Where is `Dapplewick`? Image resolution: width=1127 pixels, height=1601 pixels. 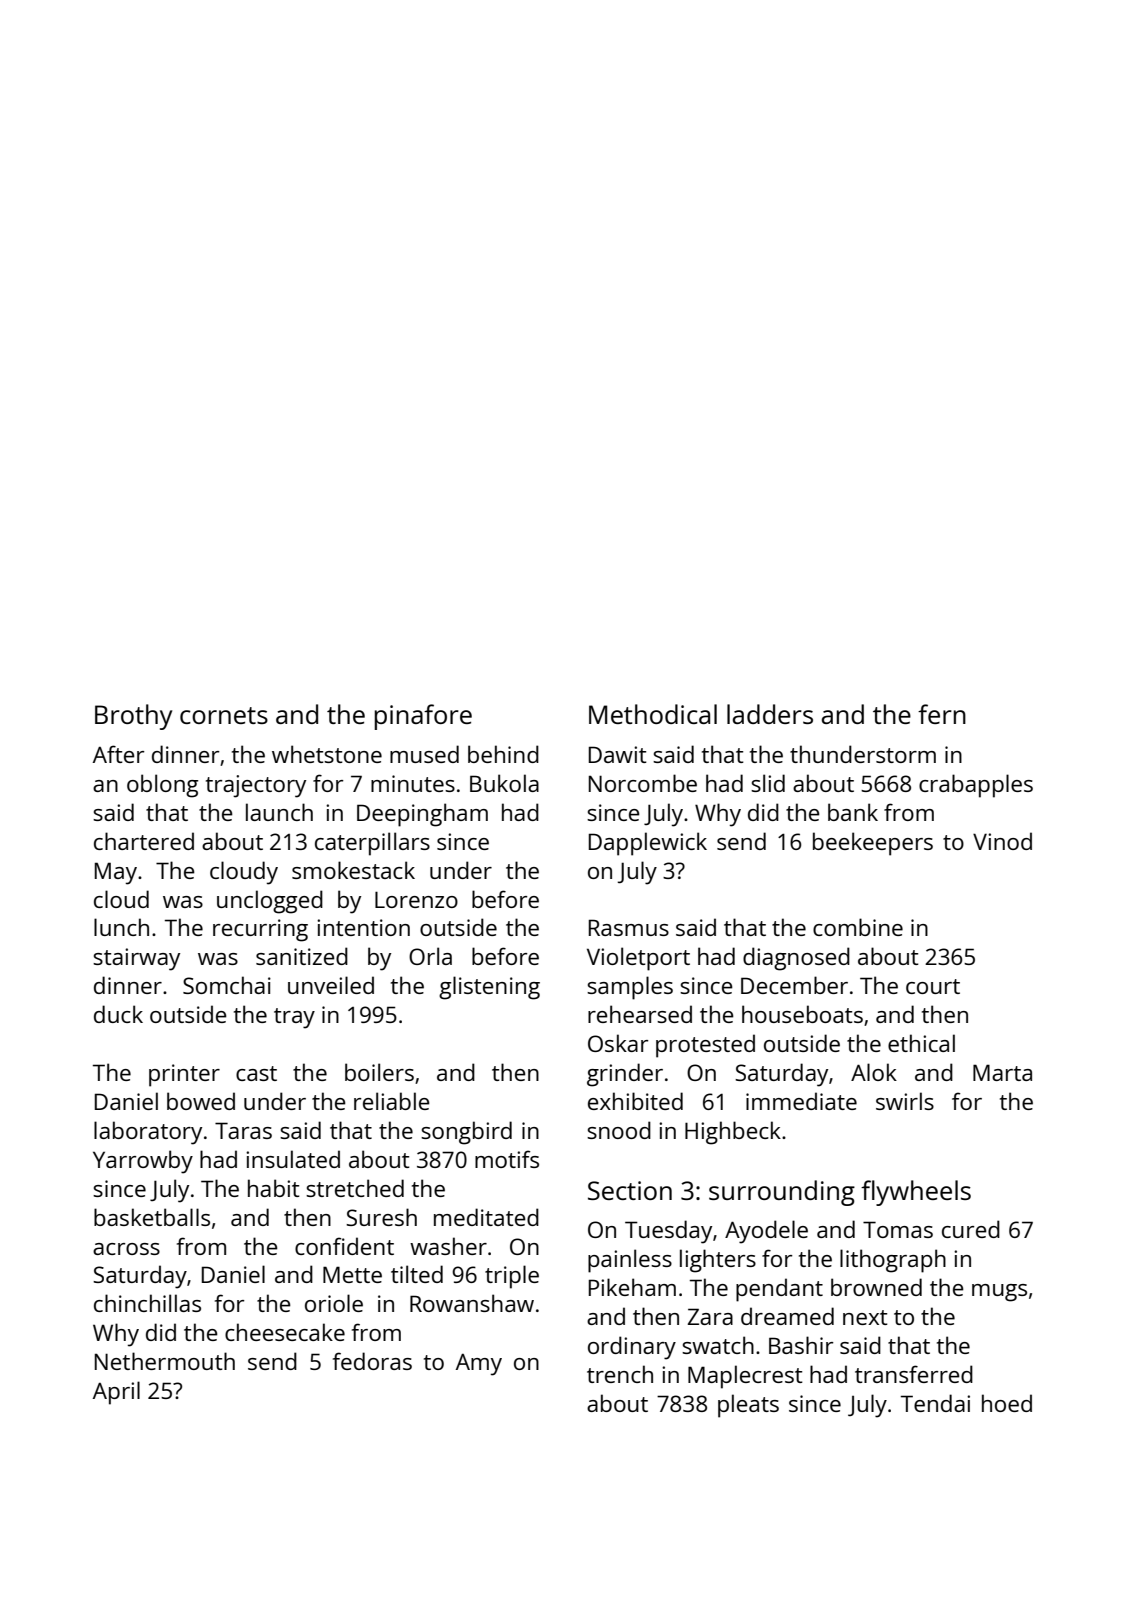 Dapplewick is located at coordinates (648, 844).
